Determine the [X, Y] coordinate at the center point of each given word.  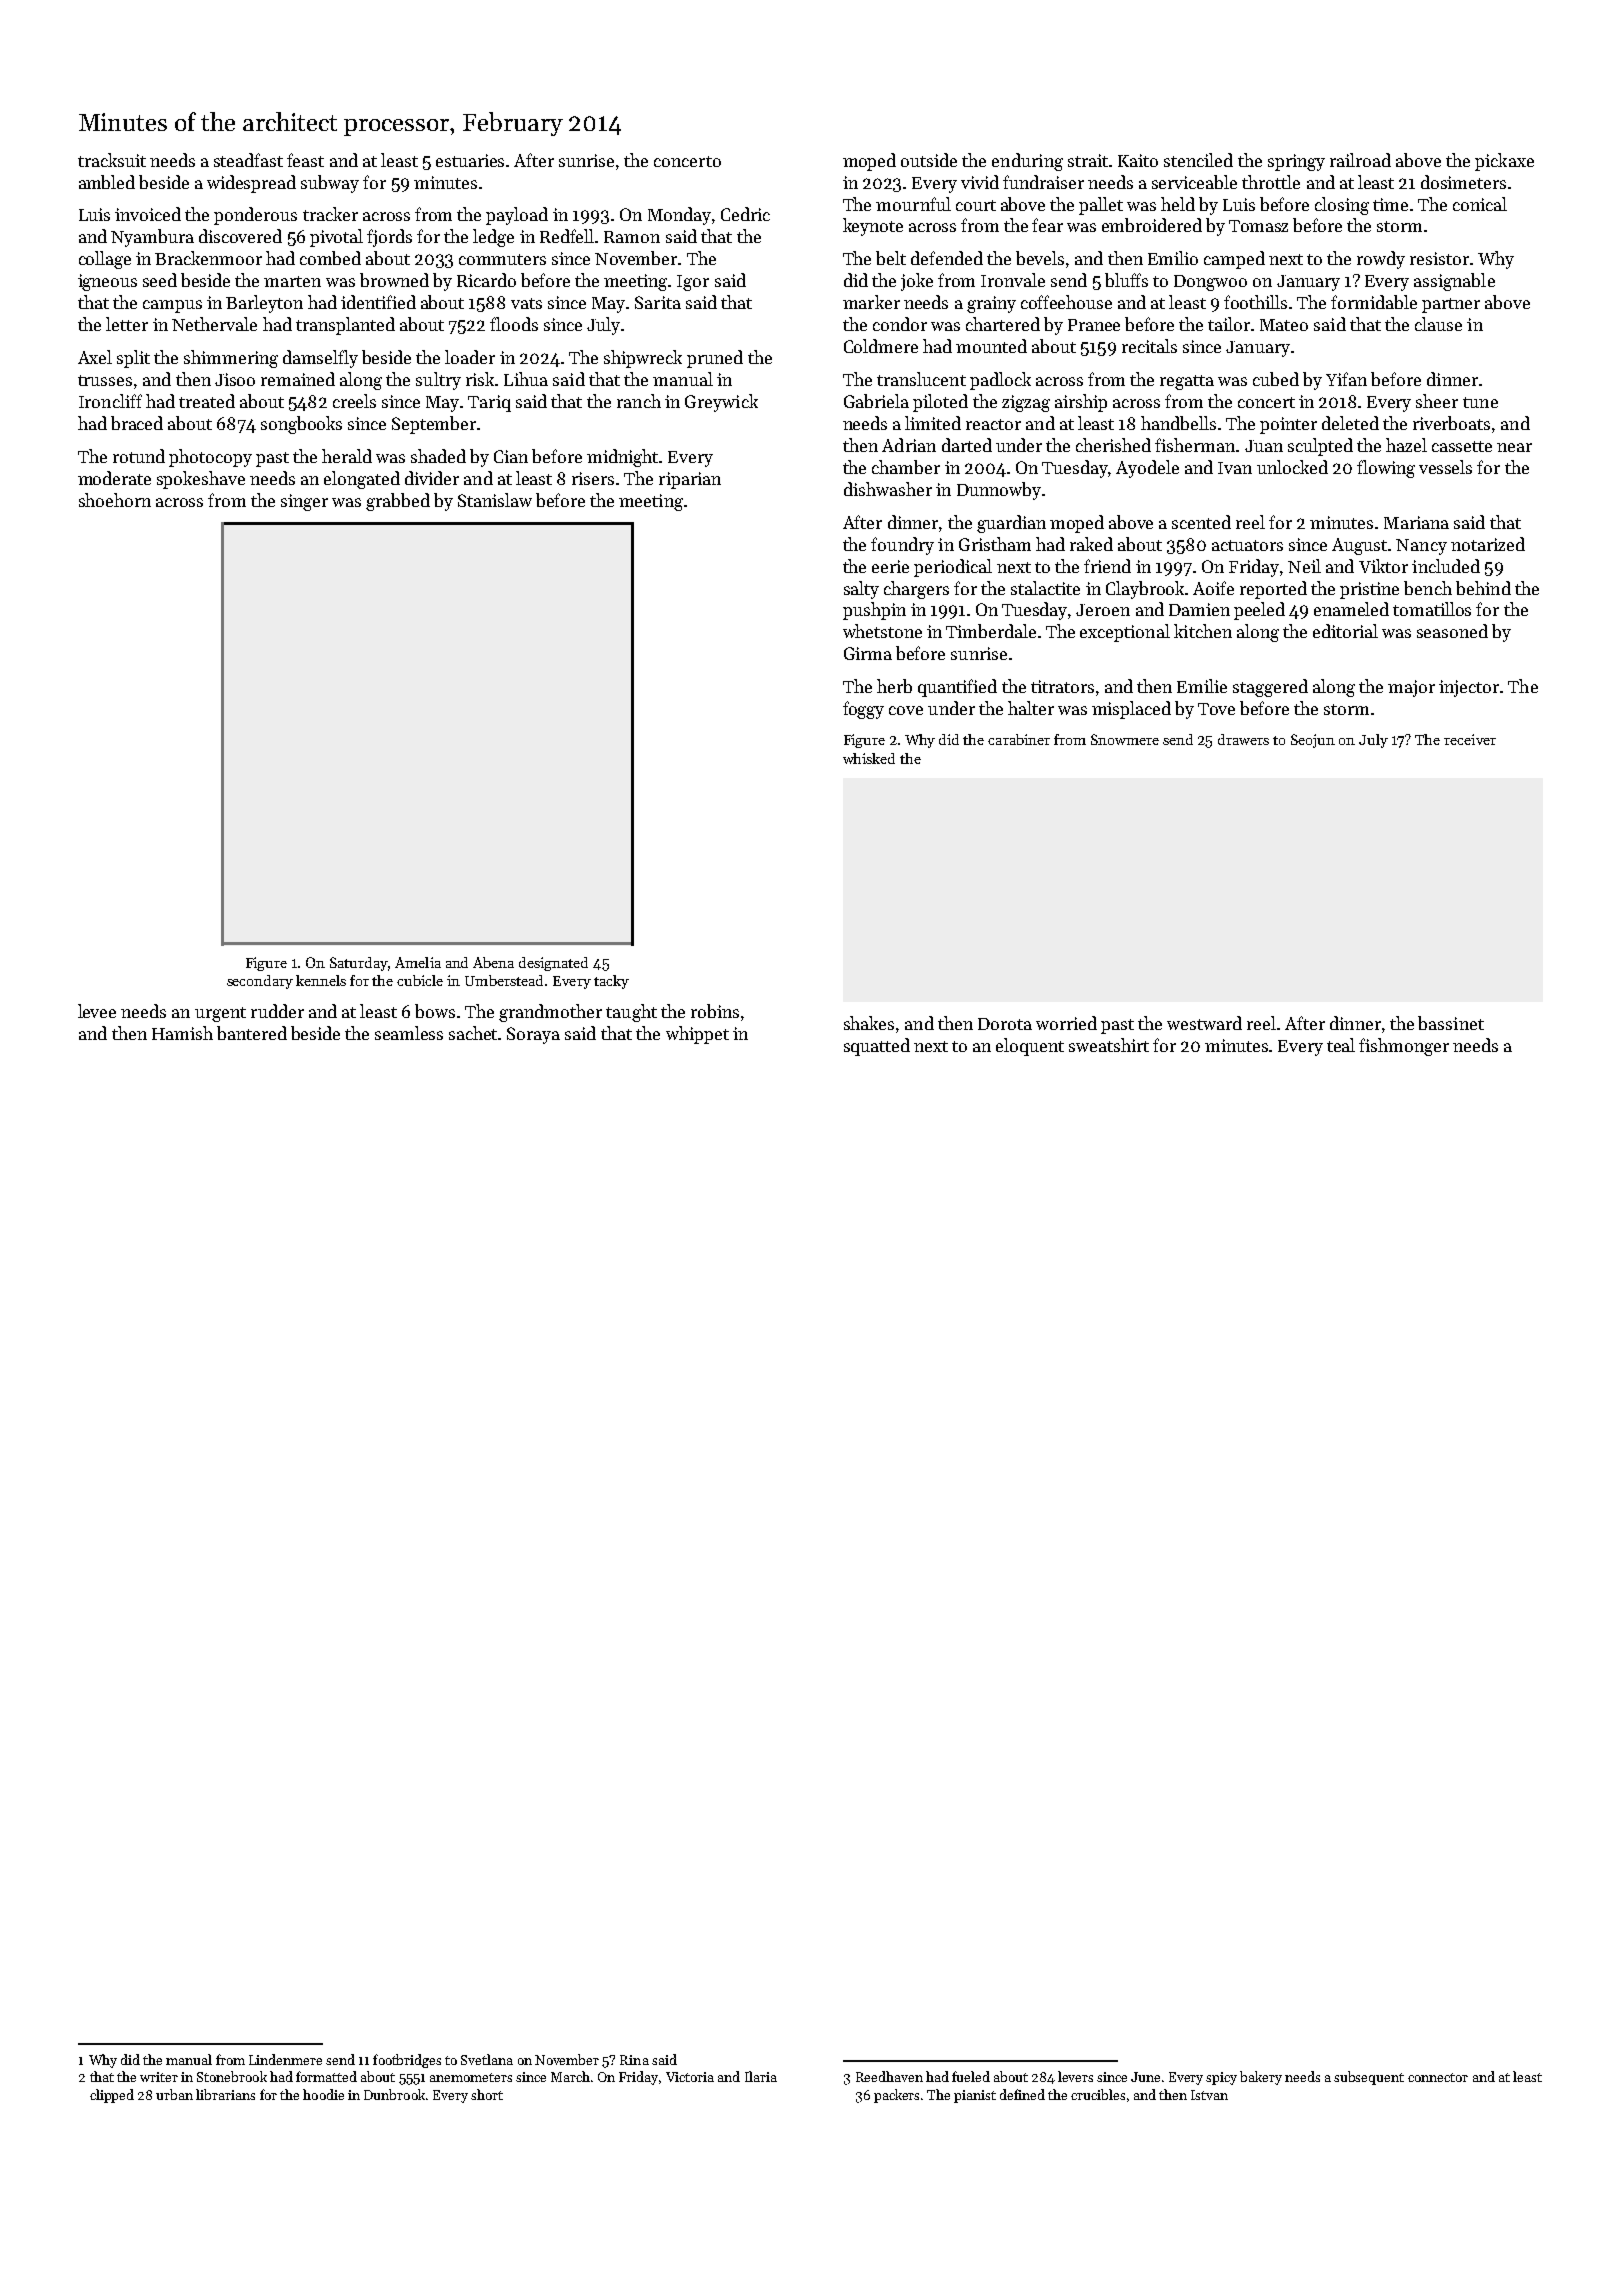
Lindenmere [285, 2059]
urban [174, 2094]
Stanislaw [495, 500]
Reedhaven [889, 2076]
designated [553, 964]
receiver [1470, 739]
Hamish [182, 1033]
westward [1204, 1023]
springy [1296, 162]
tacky [611, 982]
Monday [679, 216]
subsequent [1369, 2078]
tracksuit [112, 160]
